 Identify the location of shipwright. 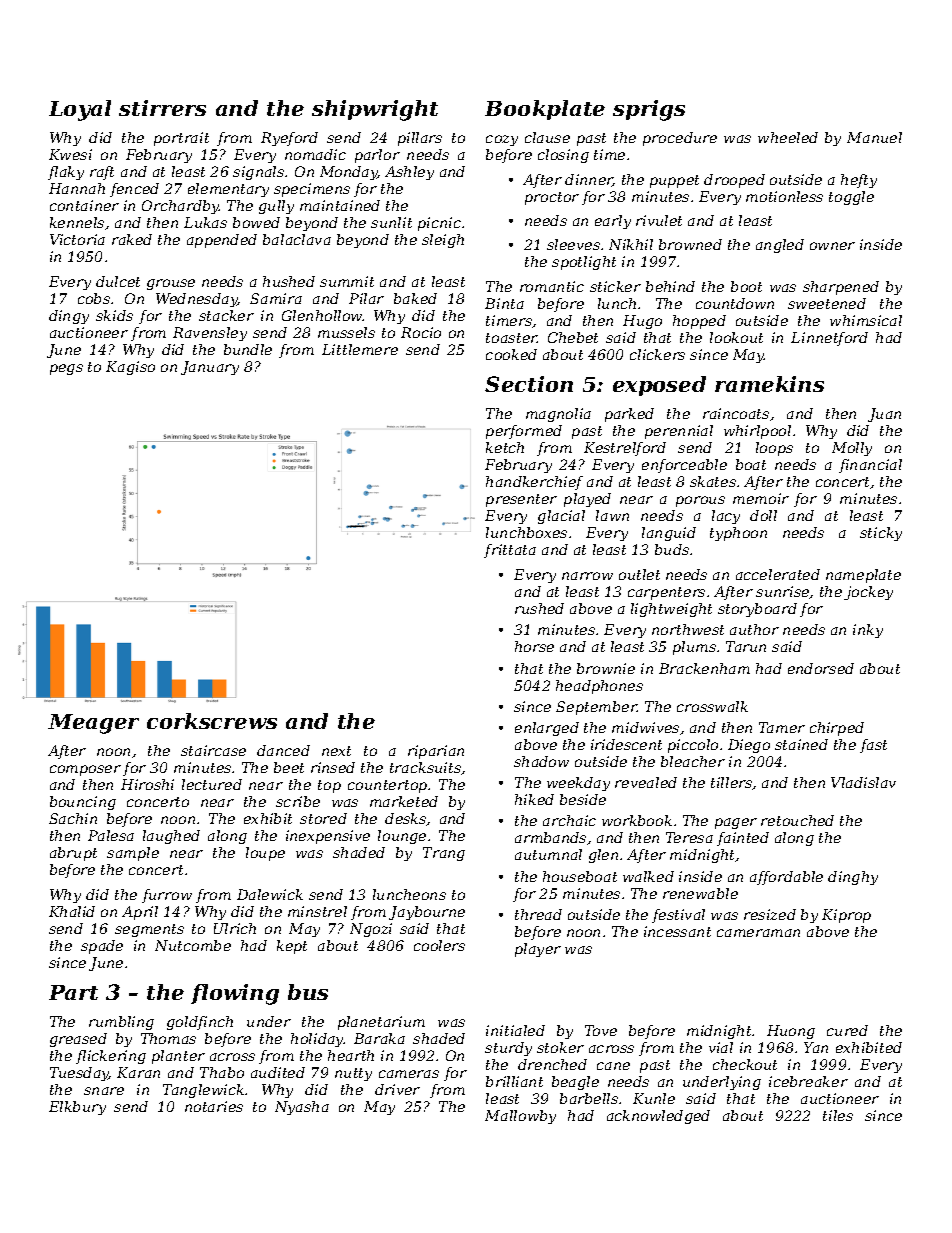
(375, 110).
